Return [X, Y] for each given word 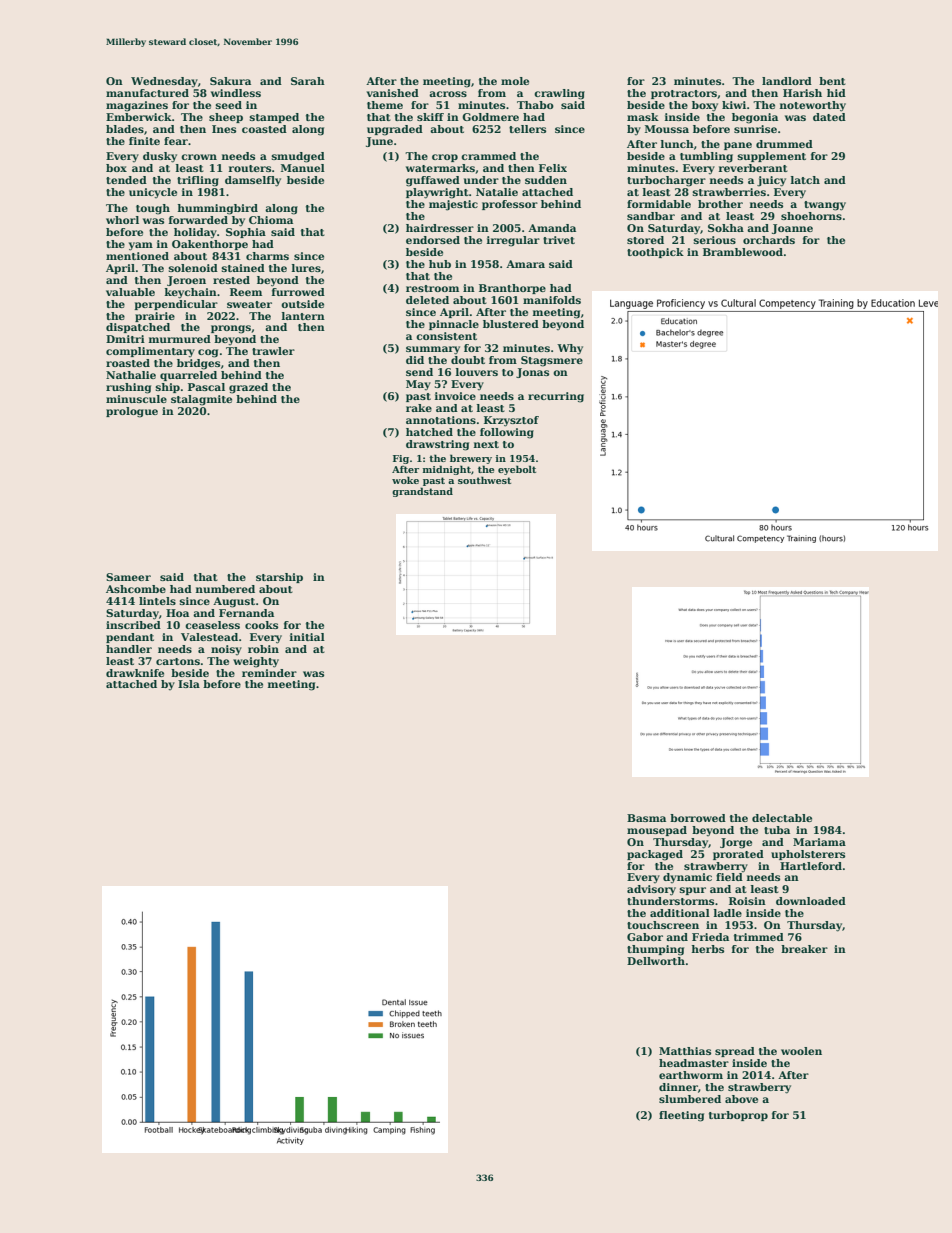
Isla [189, 684]
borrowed [698, 818]
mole [515, 81]
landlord [787, 81]
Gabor [645, 937]
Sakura [230, 81]
